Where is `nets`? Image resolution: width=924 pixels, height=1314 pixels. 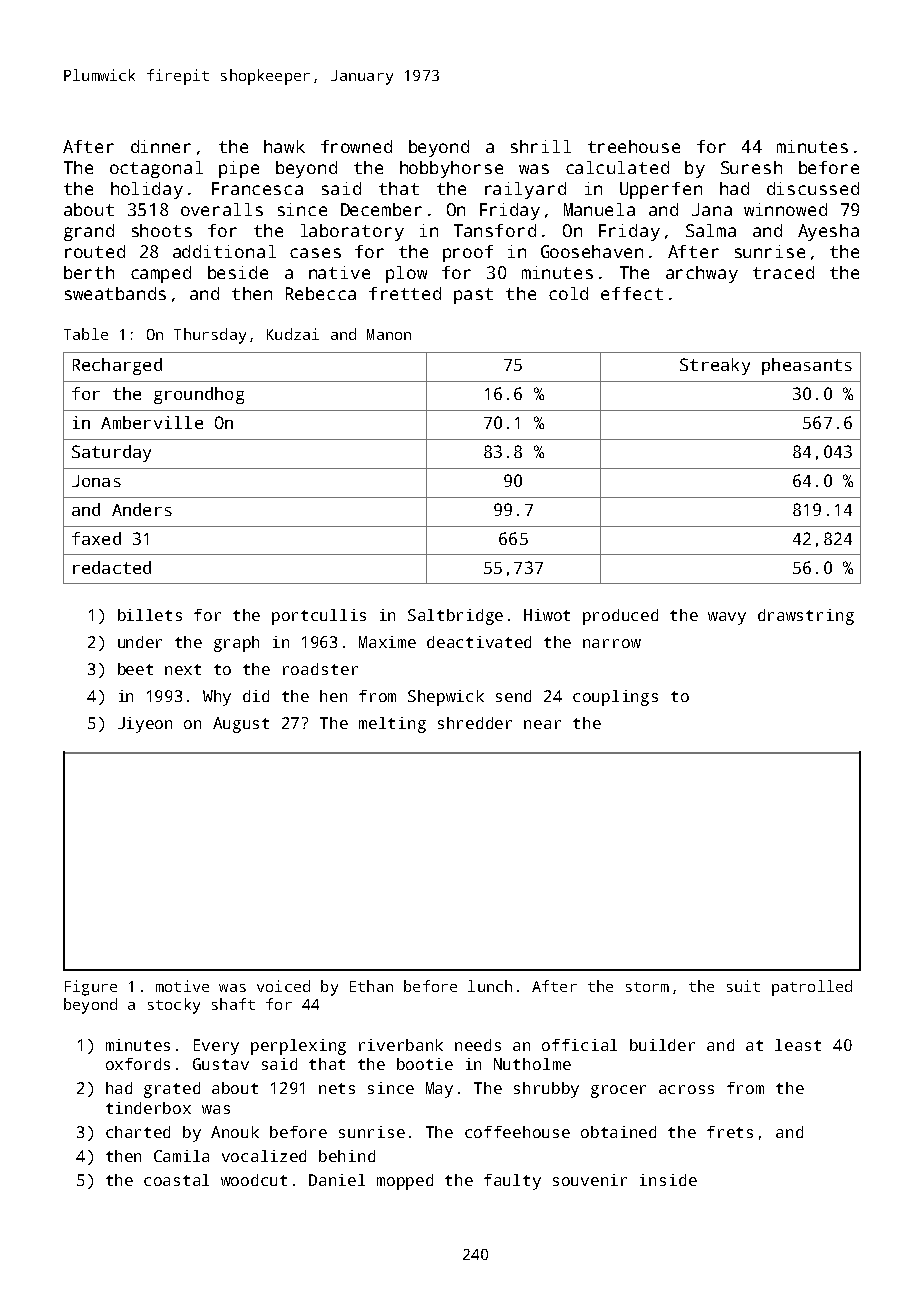
nets is located at coordinates (337, 1088).
